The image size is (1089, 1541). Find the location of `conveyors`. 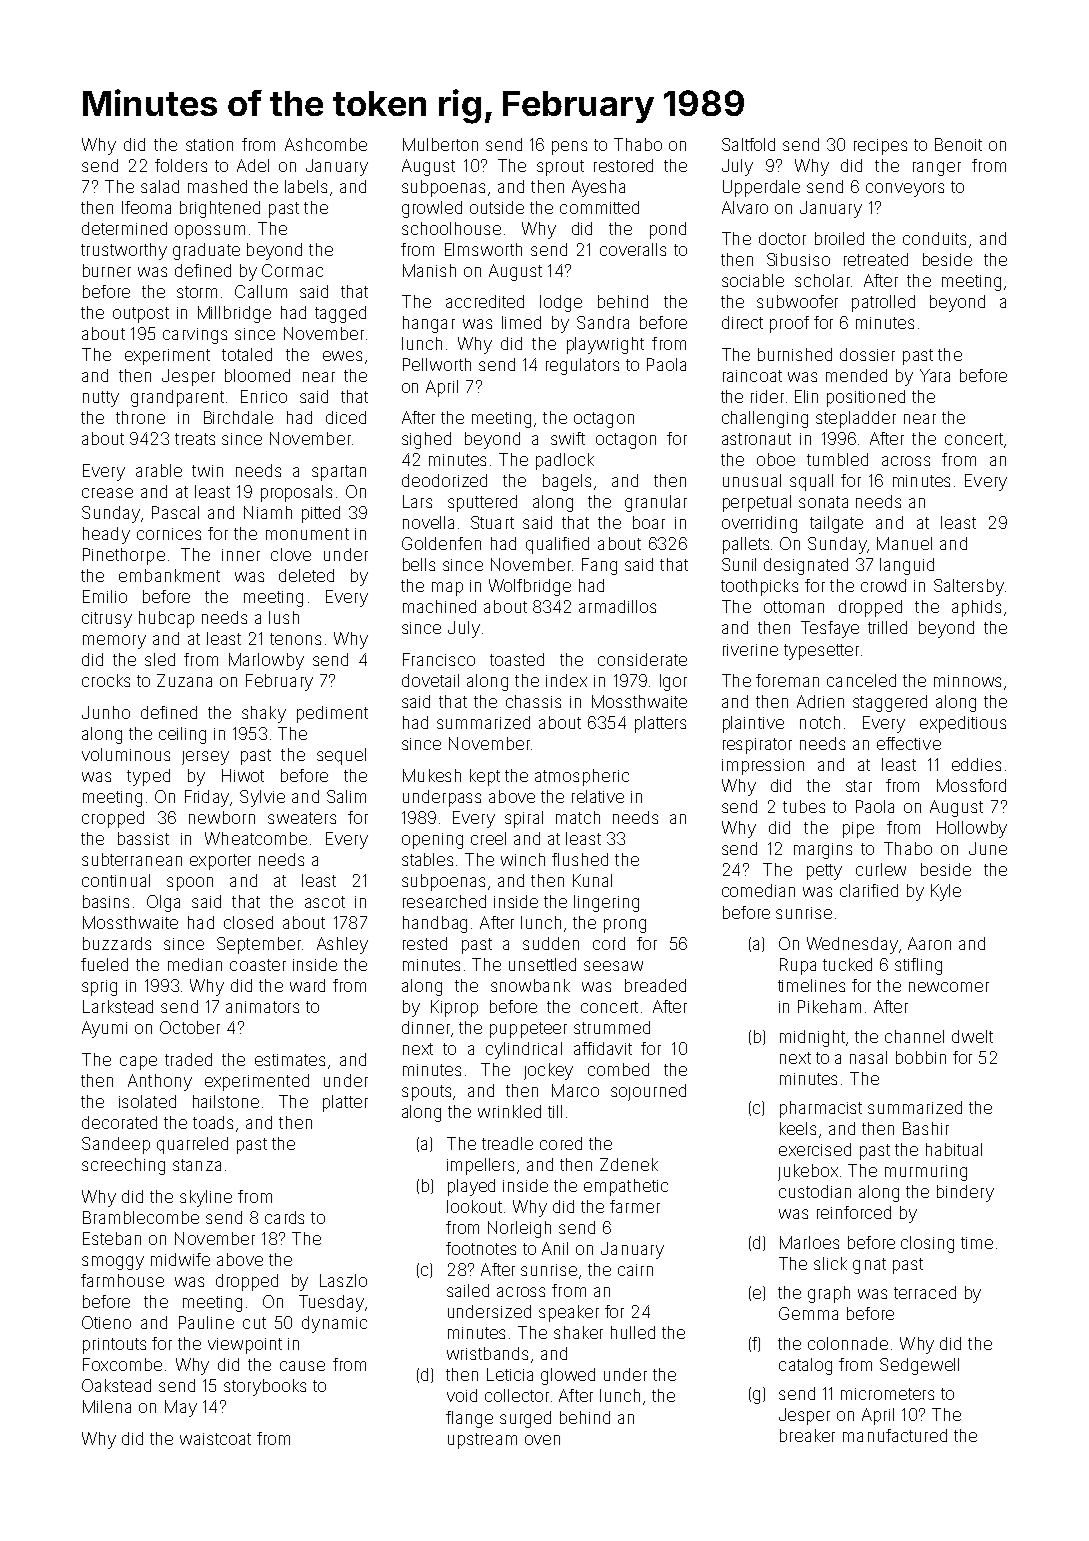

conveyors is located at coordinates (905, 190).
